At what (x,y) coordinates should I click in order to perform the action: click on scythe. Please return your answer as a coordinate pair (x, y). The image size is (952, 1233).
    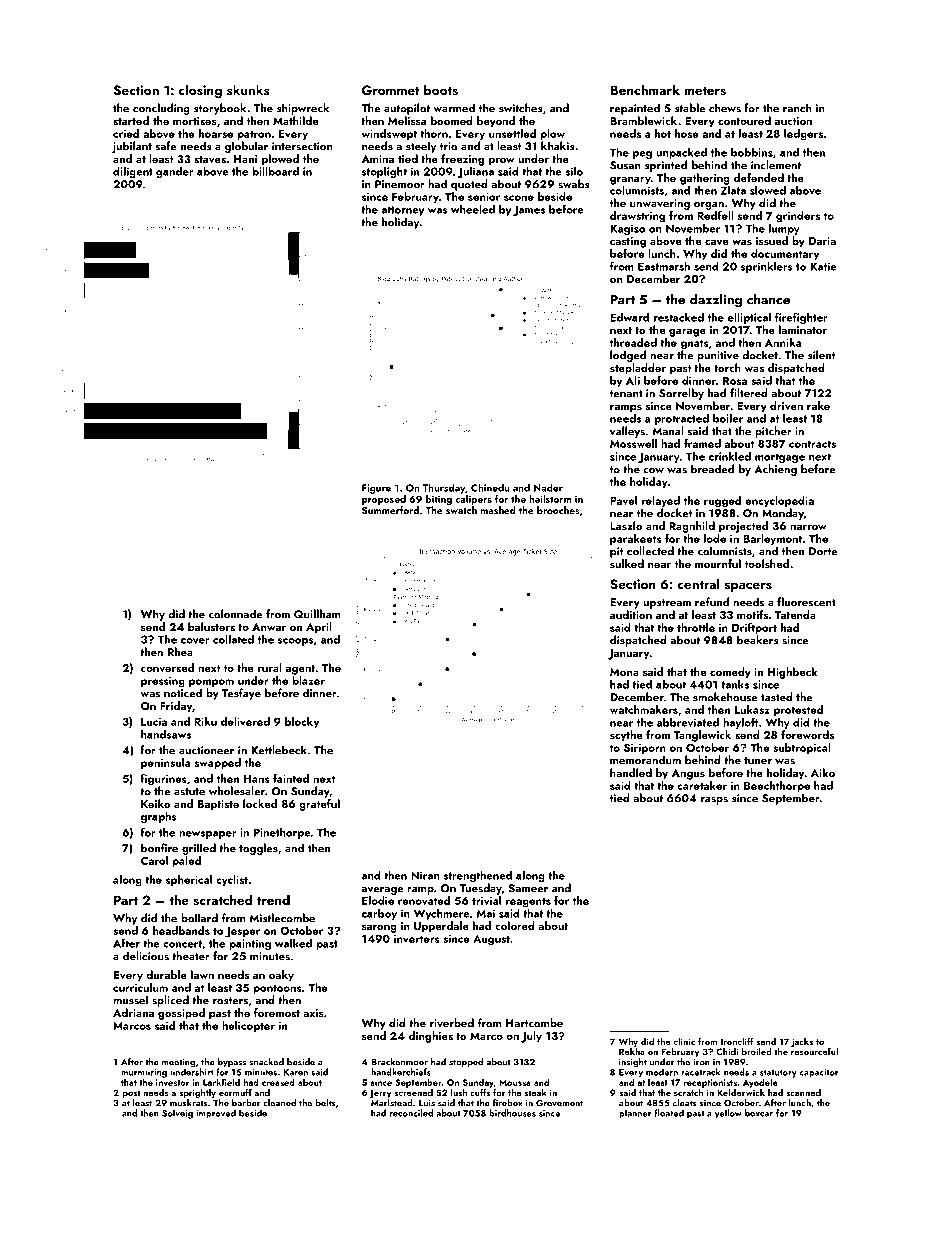
    Looking at the image, I should click on (626, 736).
